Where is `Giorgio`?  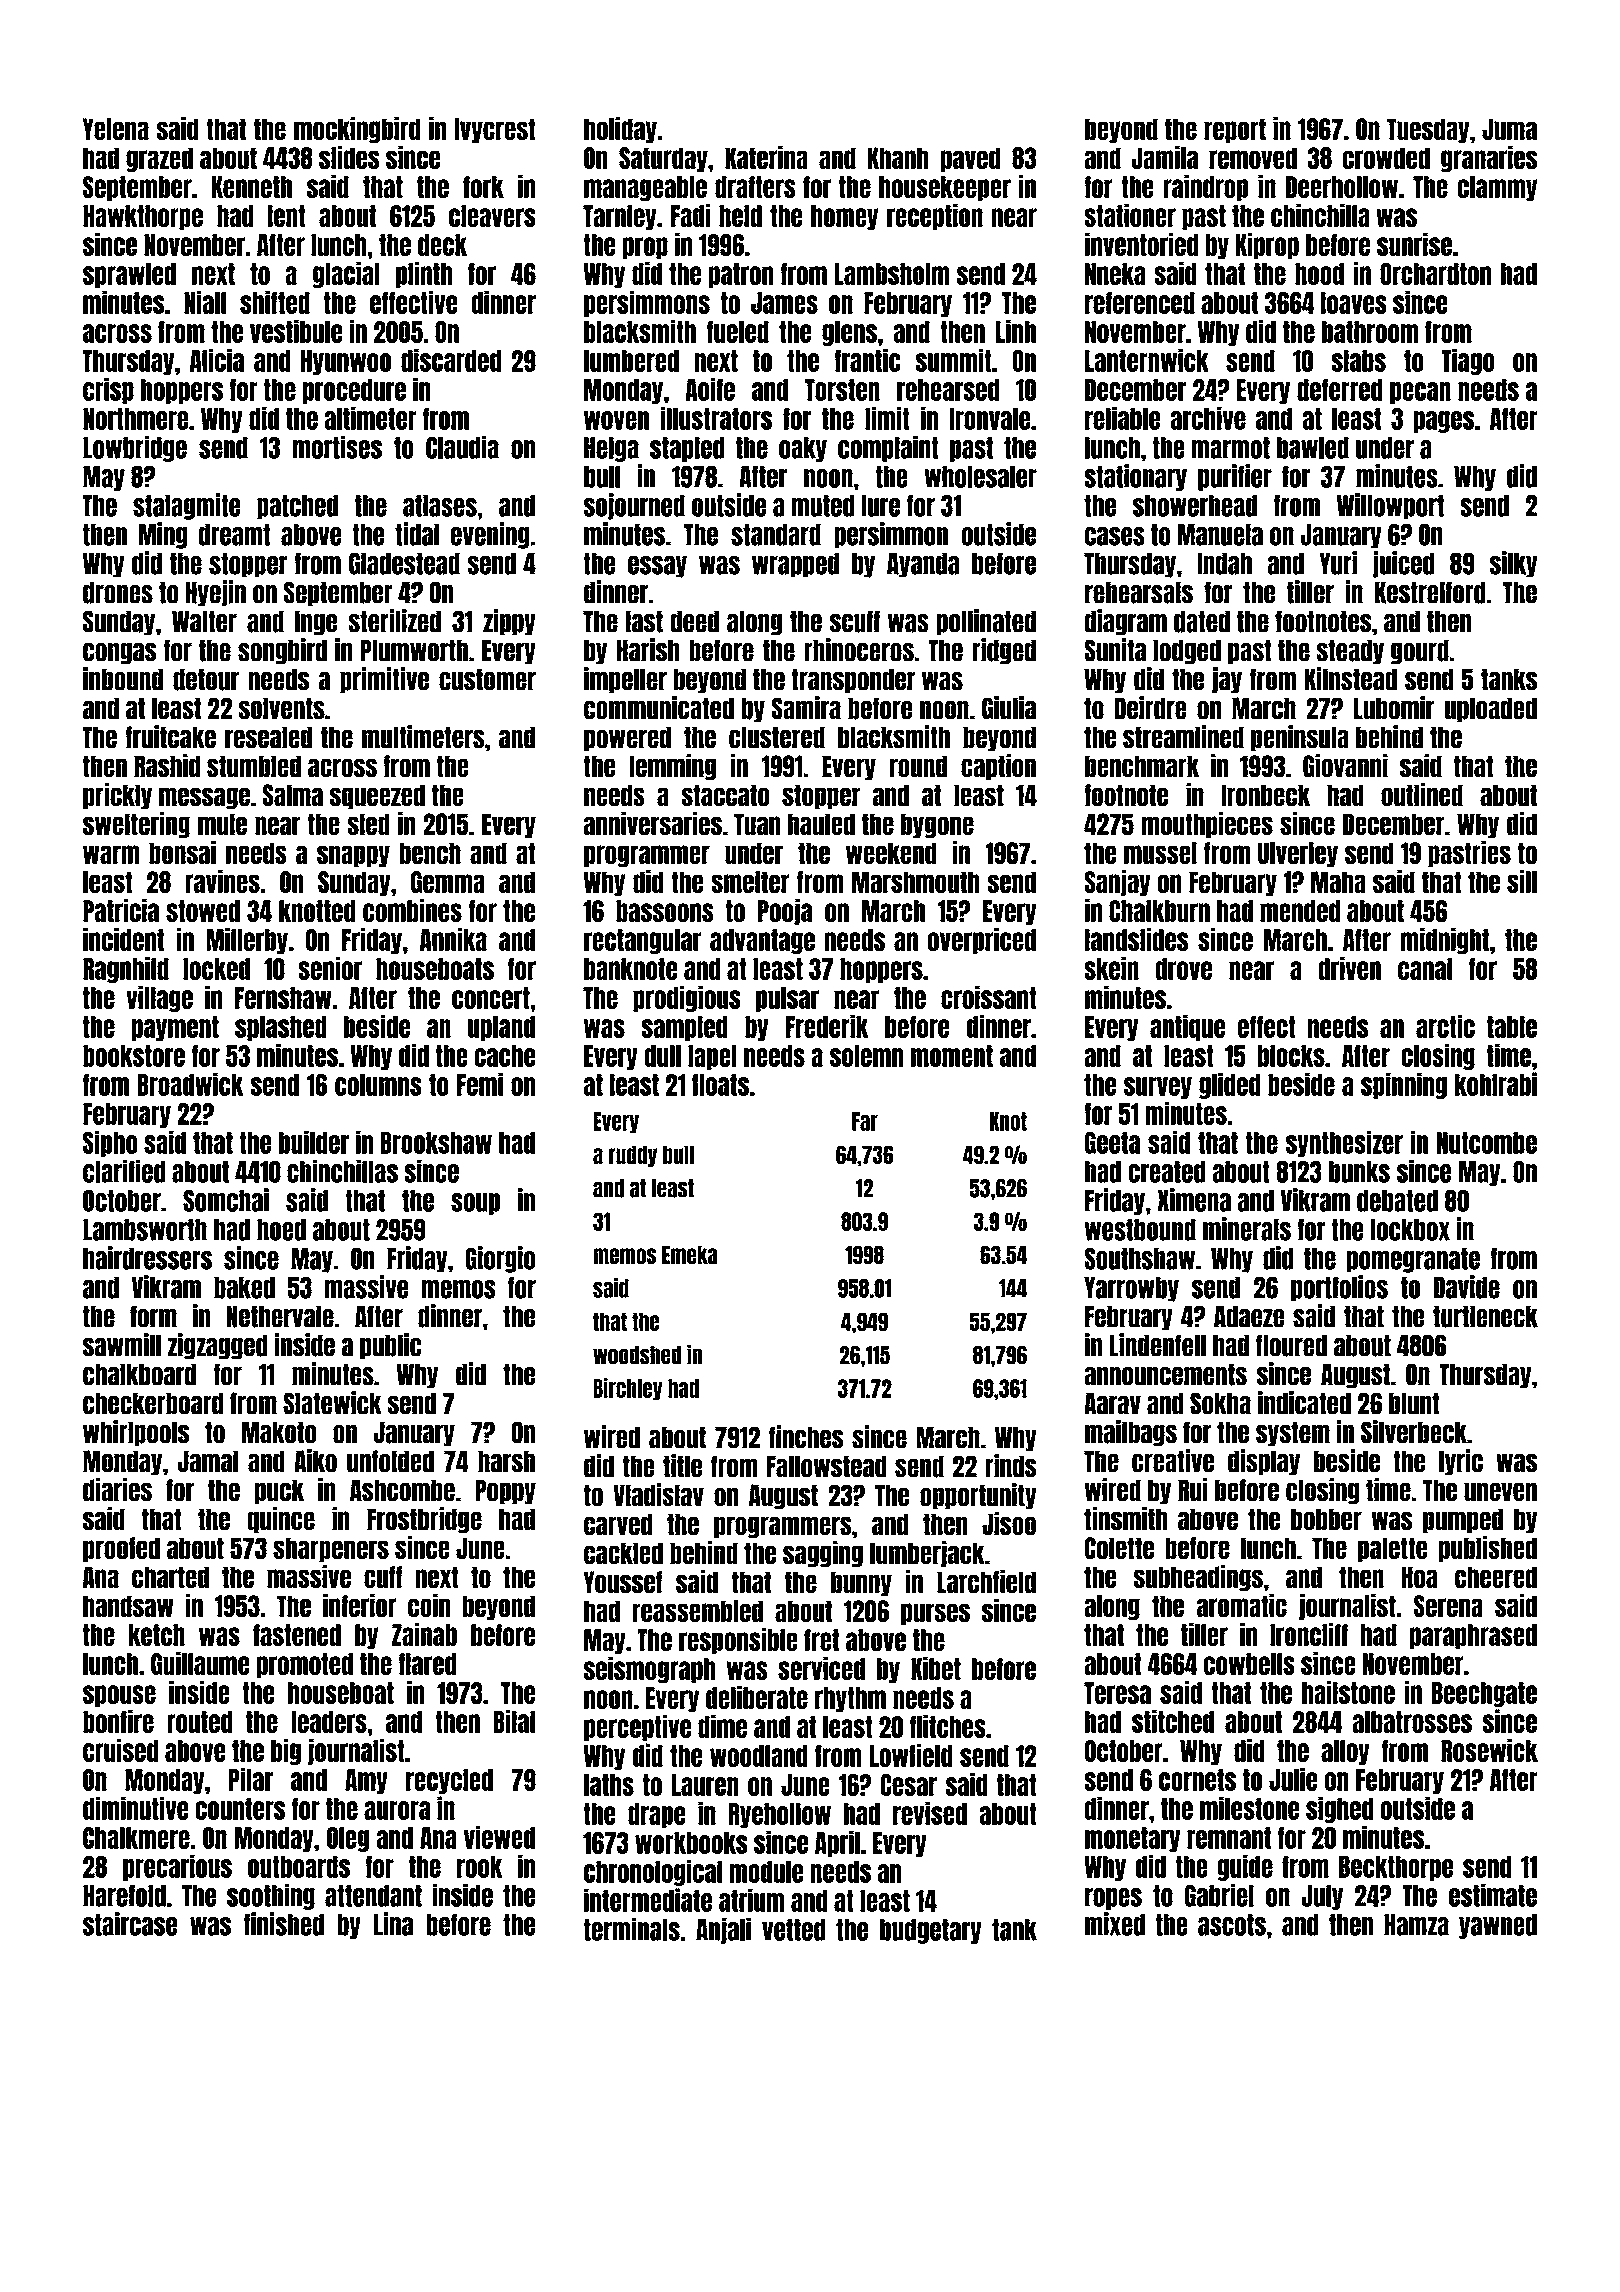
Giorgio is located at coordinates (500, 1259).
